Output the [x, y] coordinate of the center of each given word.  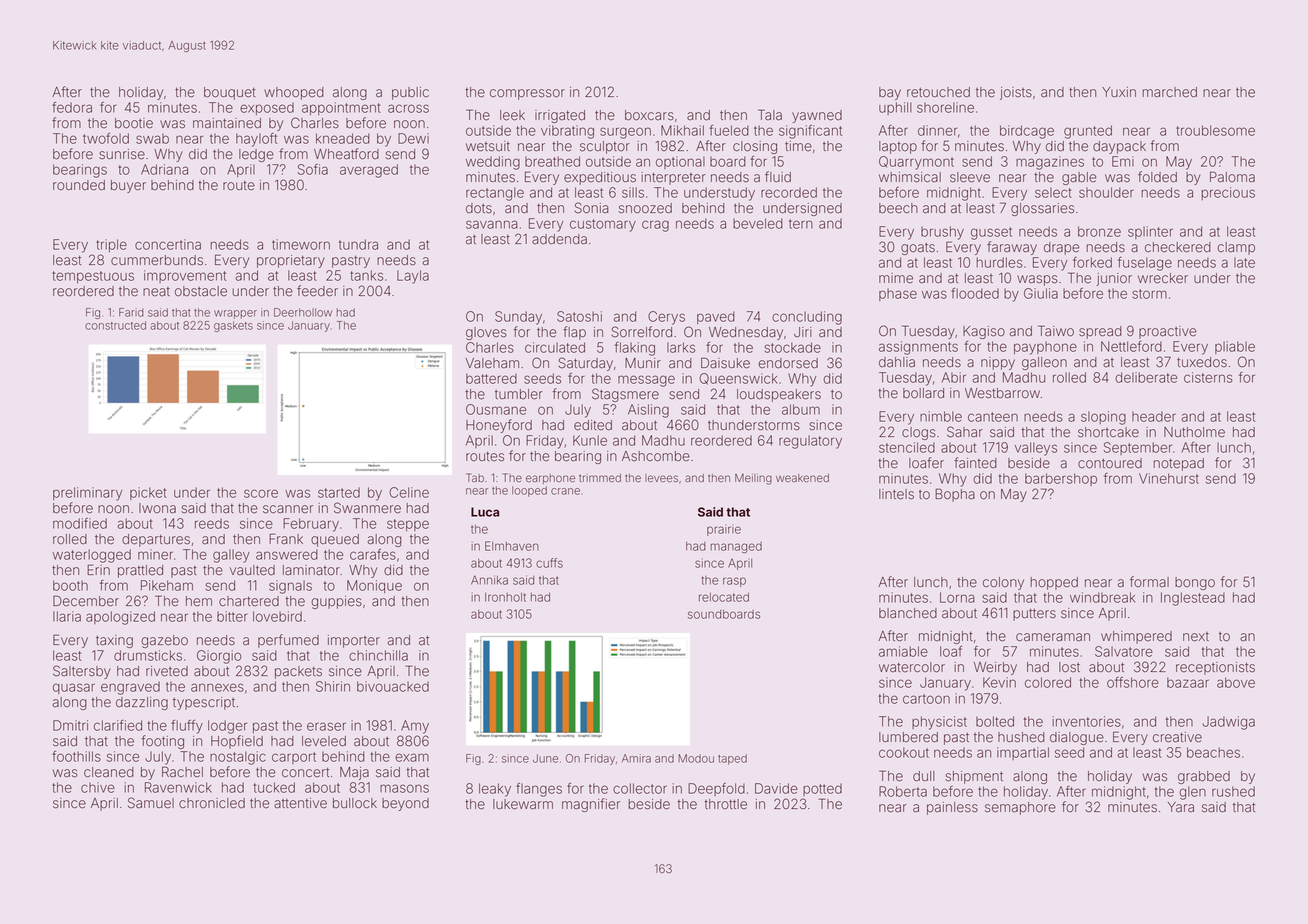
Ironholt [505, 597]
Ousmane [496, 409]
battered [491, 378]
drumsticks [148, 655]
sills [633, 192]
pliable [1235, 347]
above [1236, 682]
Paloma [1232, 177]
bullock [355, 803]
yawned [817, 116]
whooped [294, 93]
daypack [1119, 147]
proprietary [291, 261]
